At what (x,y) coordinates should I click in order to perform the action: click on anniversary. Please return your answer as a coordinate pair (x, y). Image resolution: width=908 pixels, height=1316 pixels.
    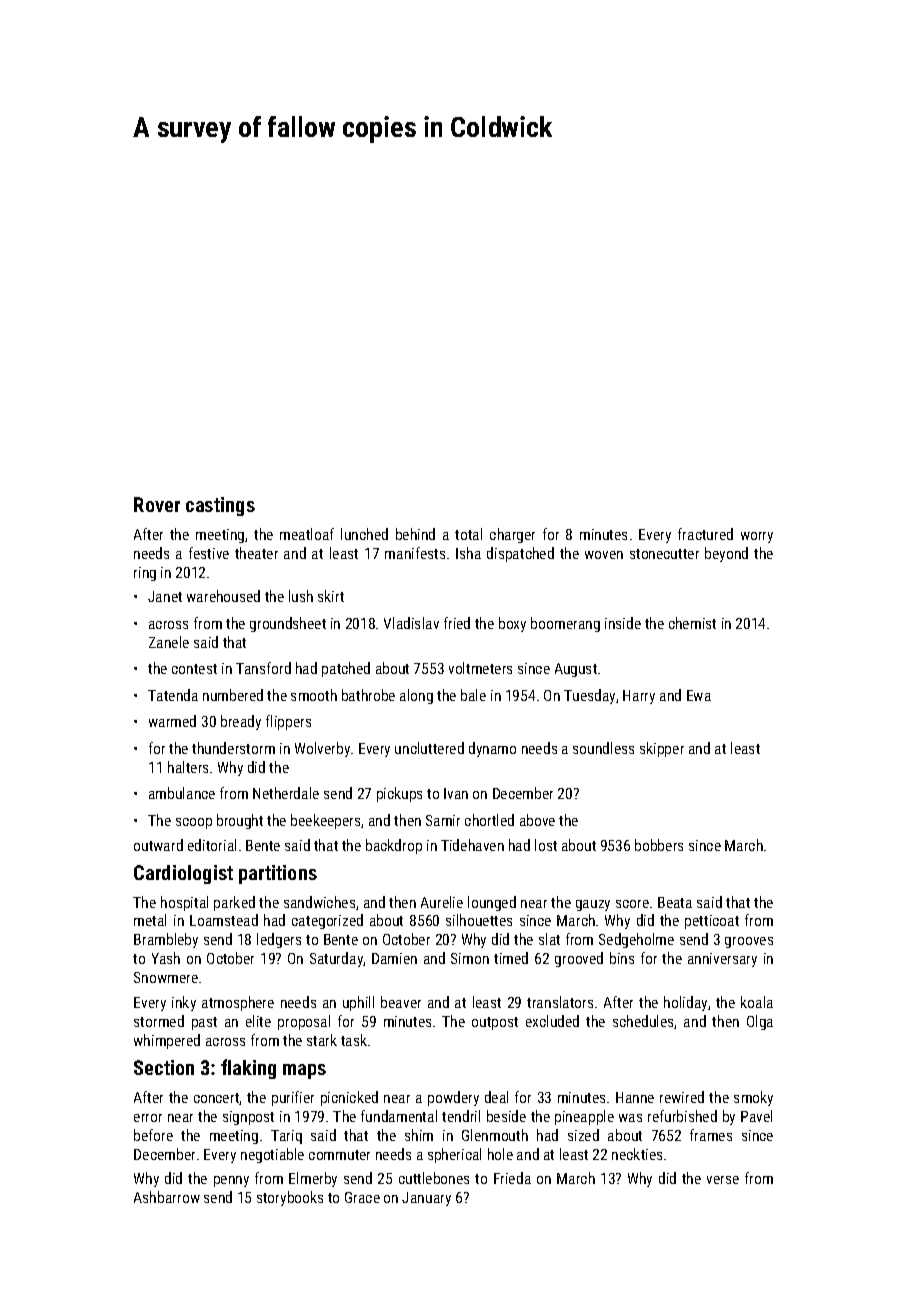
    Looking at the image, I should click on (722, 960).
